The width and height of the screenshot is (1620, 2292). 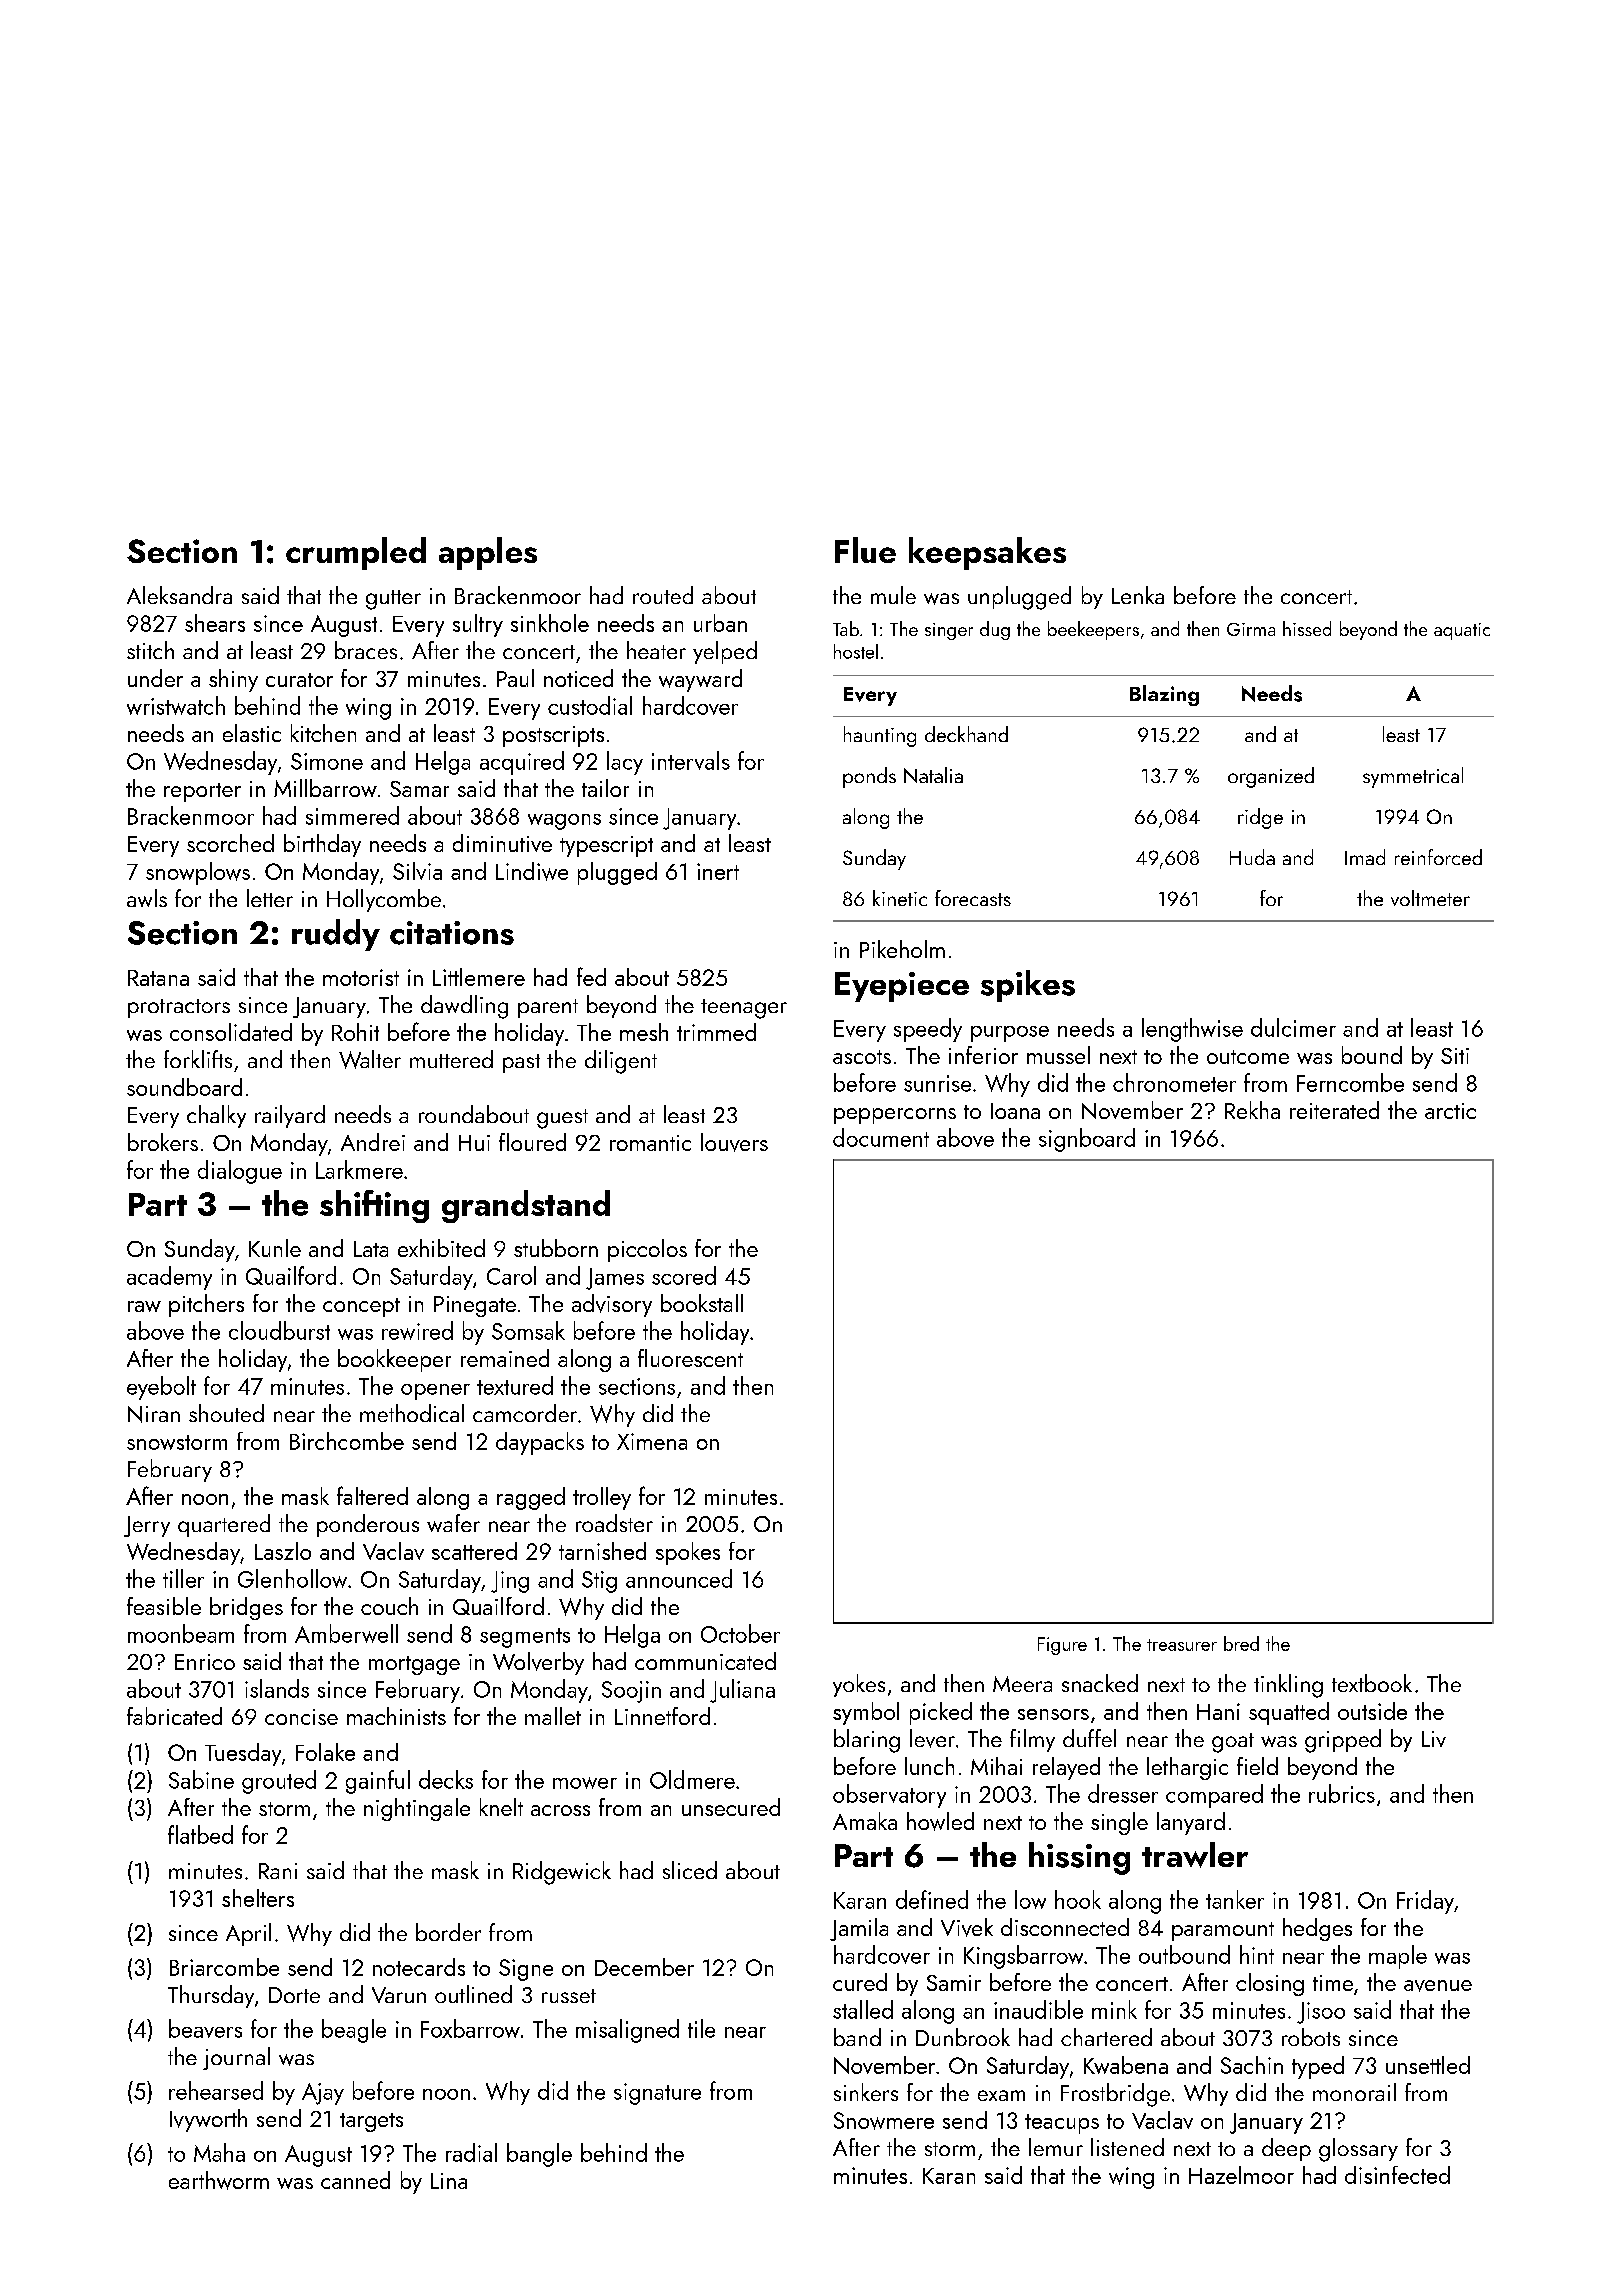 What do you see at coordinates (1087, 1140) in the screenshot?
I see `signboard` at bounding box center [1087, 1140].
